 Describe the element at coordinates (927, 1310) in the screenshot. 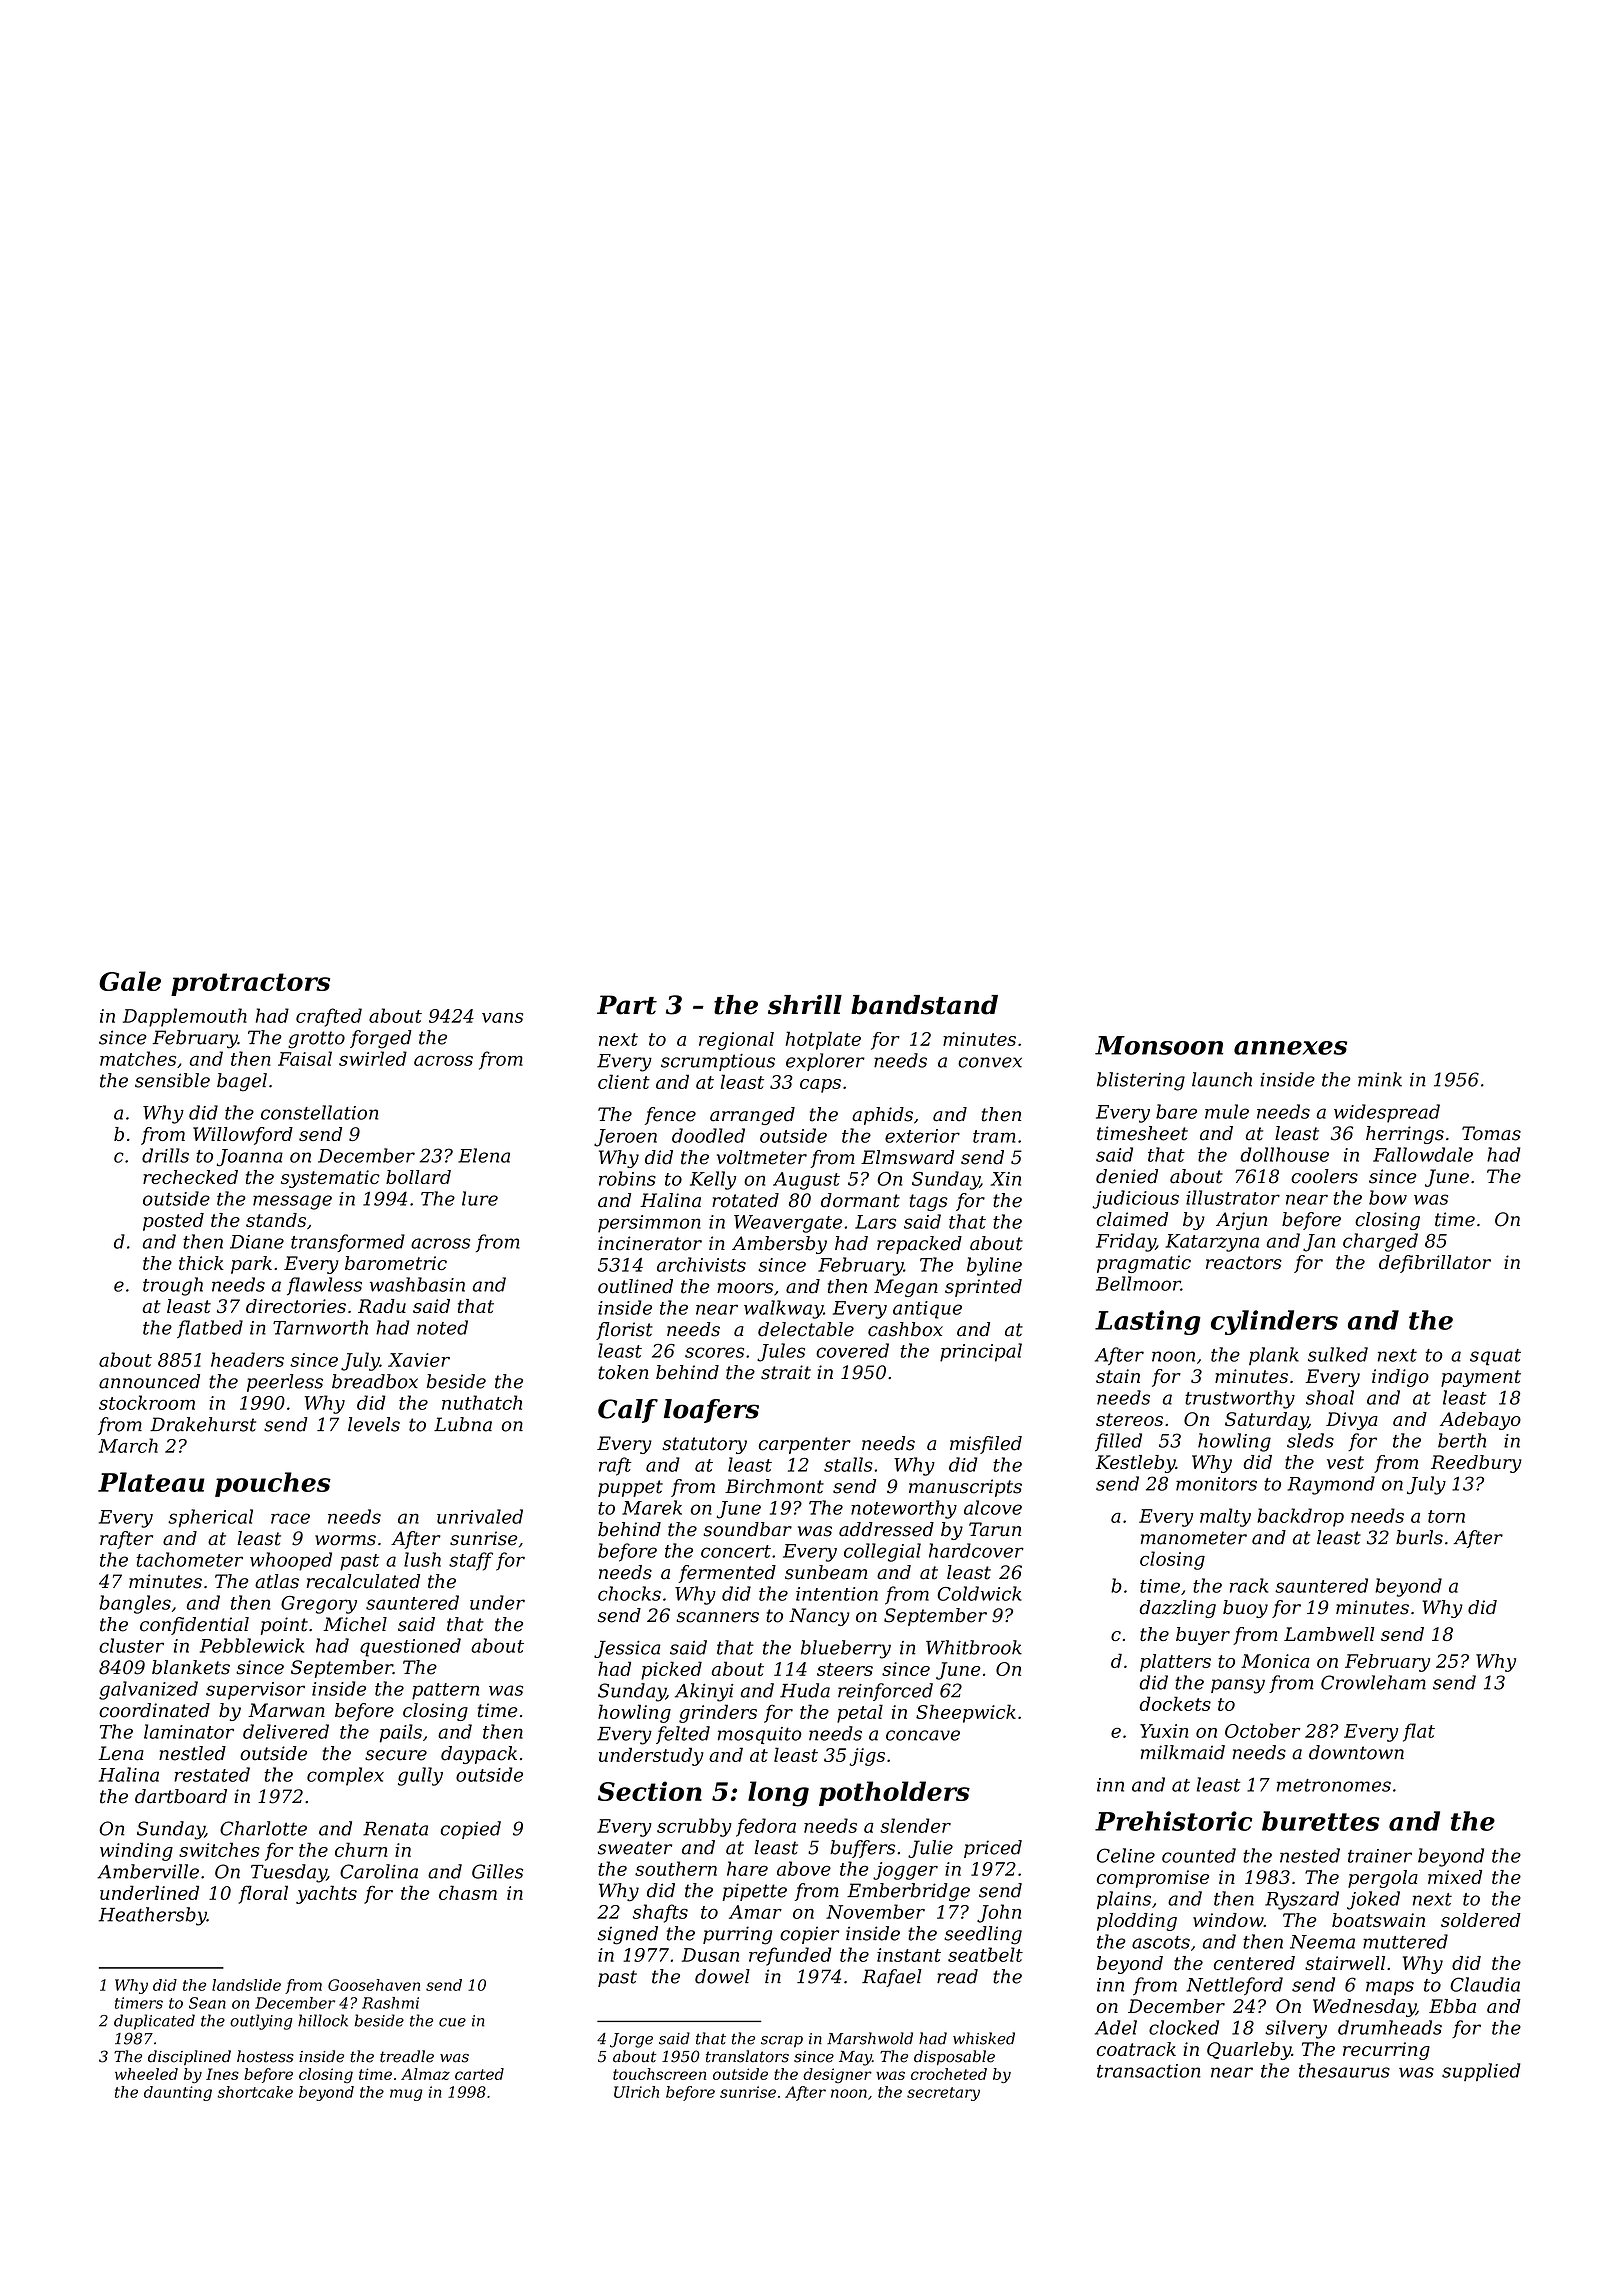

I see `antique` at that location.
